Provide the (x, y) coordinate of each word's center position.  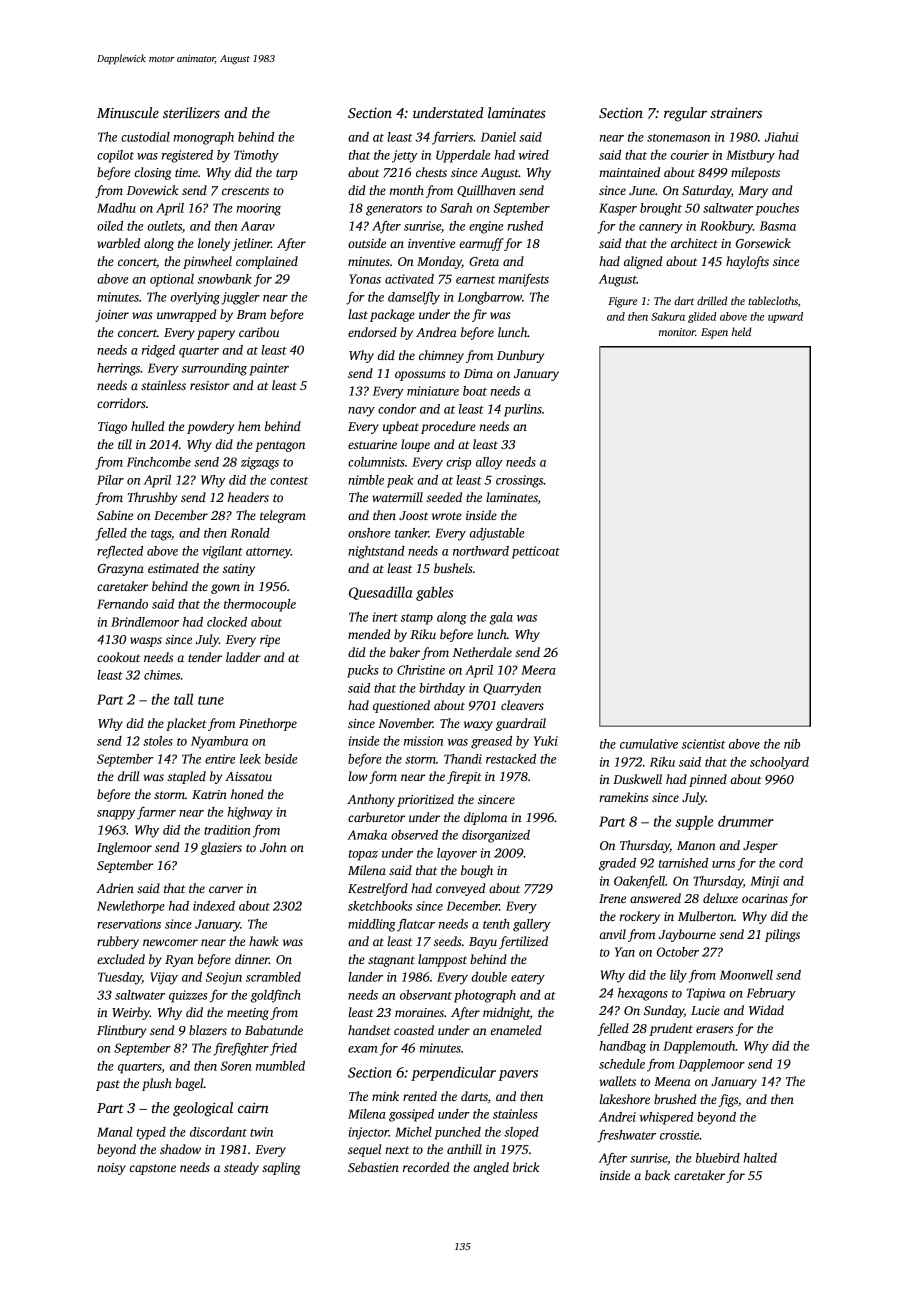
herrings (118, 369)
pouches (777, 209)
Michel (413, 1132)
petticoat (536, 552)
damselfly (414, 298)
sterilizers (191, 112)
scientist (703, 744)
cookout (118, 657)
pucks (362, 671)
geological (203, 1109)
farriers (452, 138)
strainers (736, 113)
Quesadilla (380, 593)
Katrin (209, 794)
